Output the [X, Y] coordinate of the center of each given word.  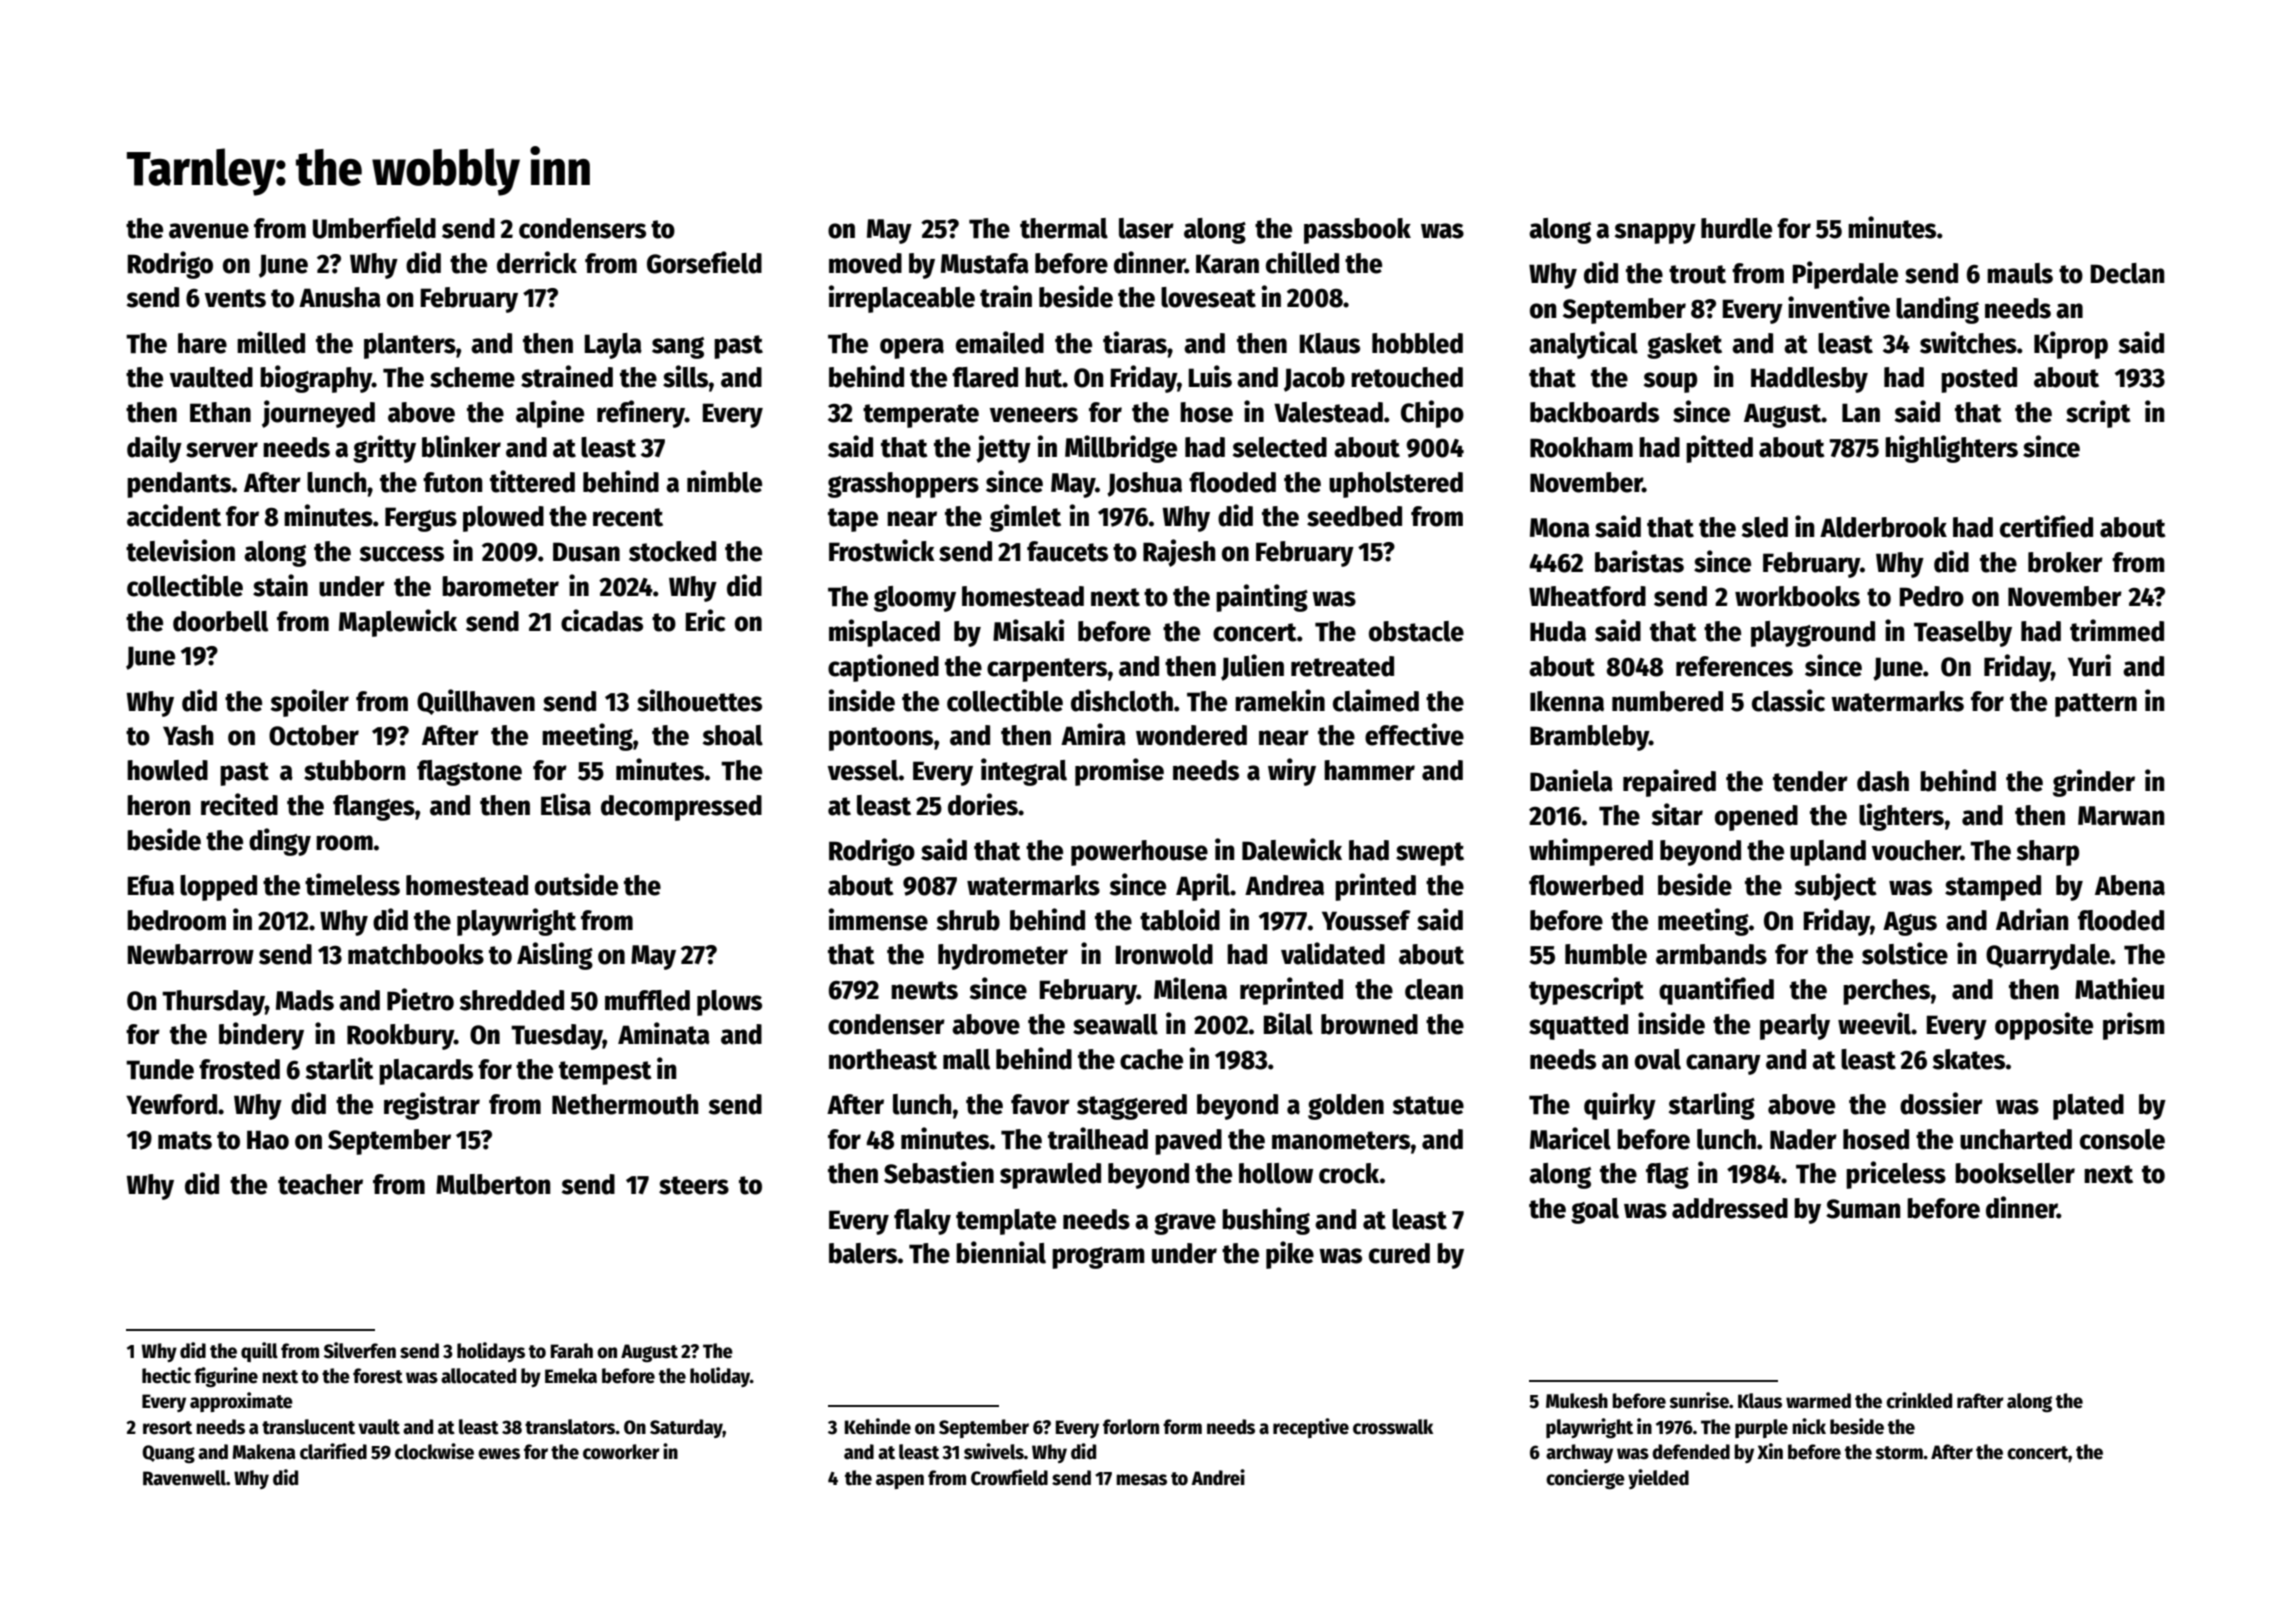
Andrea [1284, 885]
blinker [461, 446]
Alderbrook [1883, 527]
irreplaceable [902, 299]
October [314, 735]
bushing [1266, 1221]
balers [863, 1253]
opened [1756, 818]
